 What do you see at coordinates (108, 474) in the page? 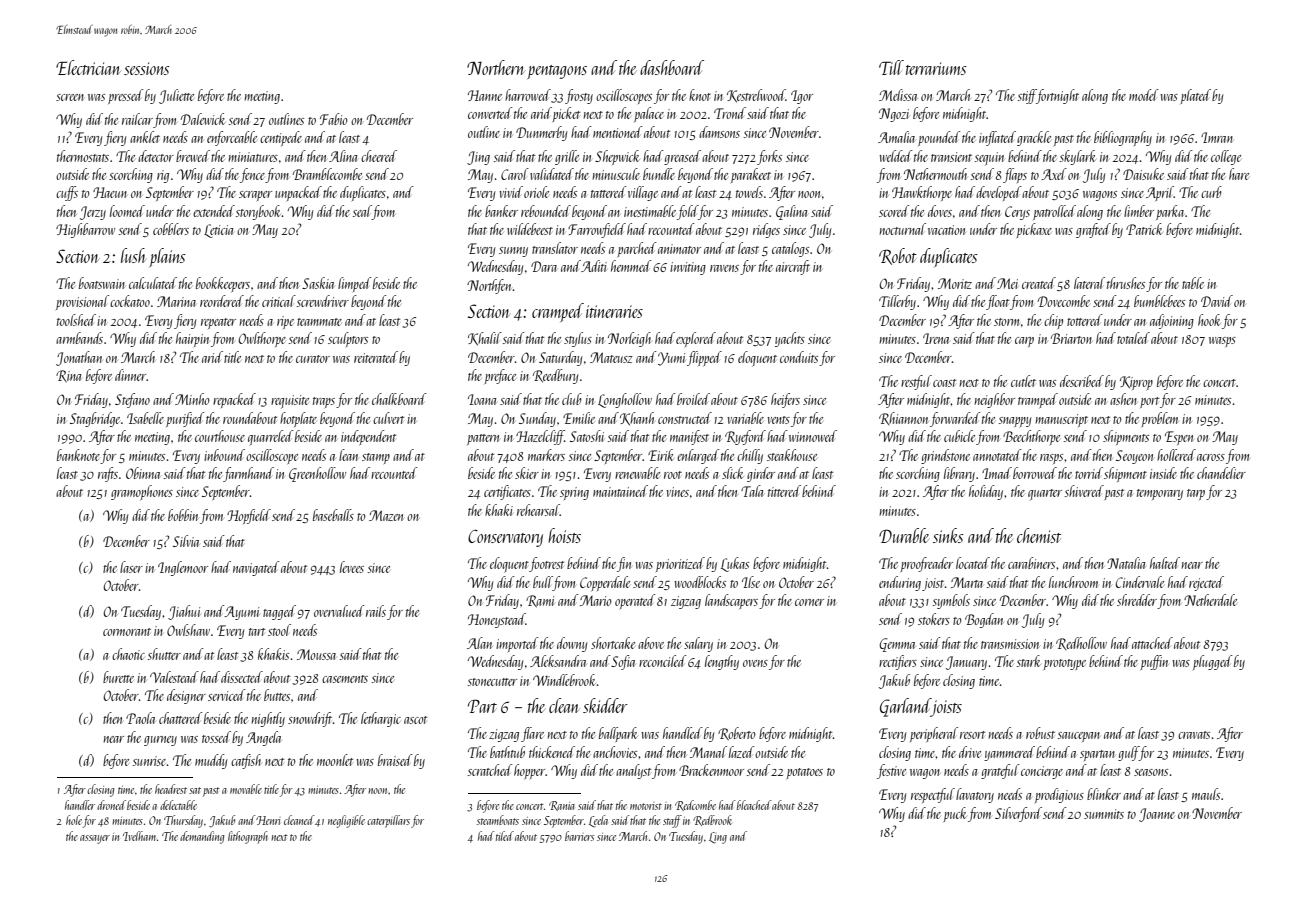
I see `rafts` at bounding box center [108, 474].
